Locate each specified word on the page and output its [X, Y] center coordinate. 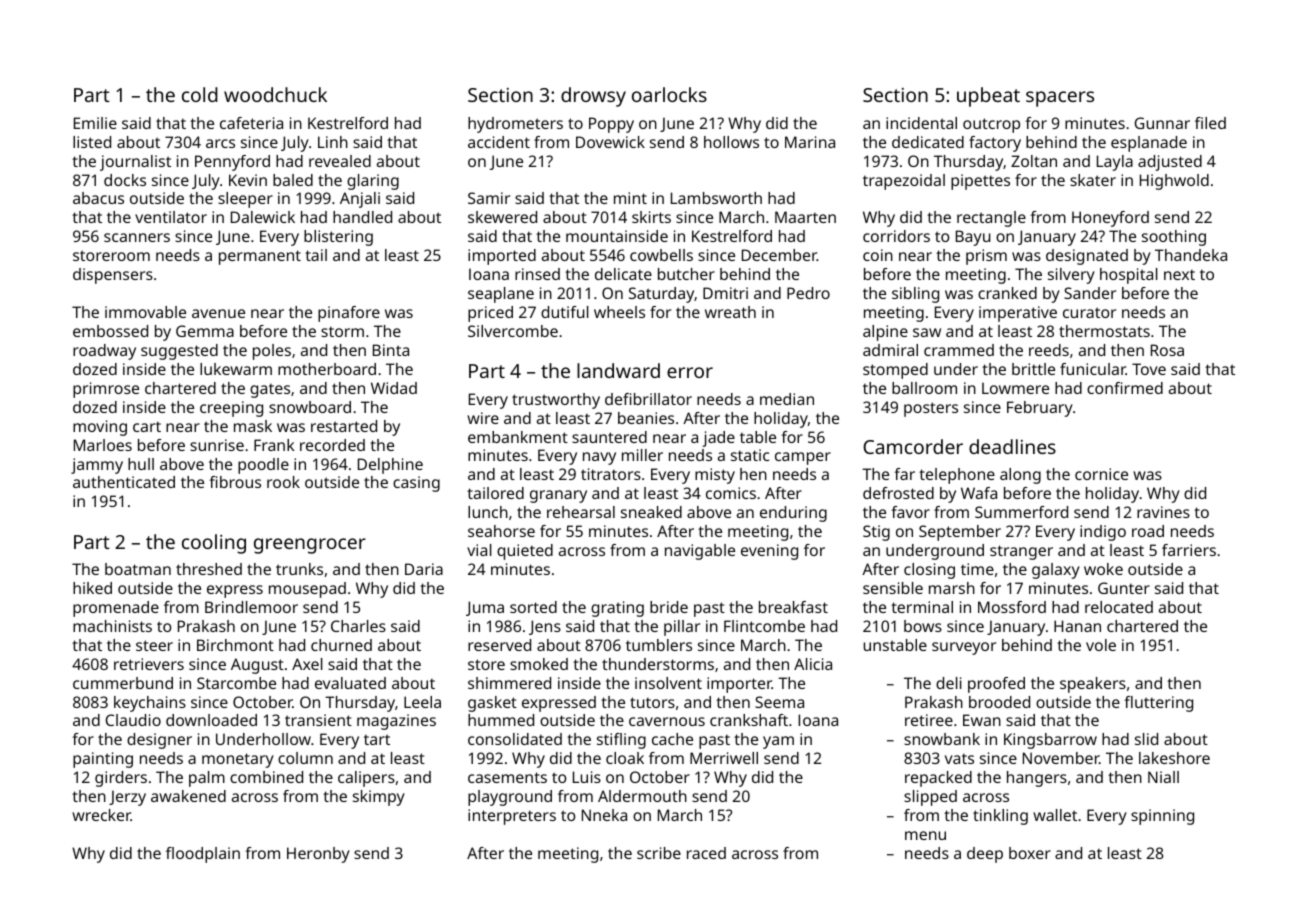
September [960, 533]
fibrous [235, 482]
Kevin [248, 180]
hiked [92, 588]
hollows [731, 142]
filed [1210, 123]
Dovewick [610, 142]
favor [910, 512]
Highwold [1174, 182]
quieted [525, 552]
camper [803, 458]
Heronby [318, 855]
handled [362, 217]
